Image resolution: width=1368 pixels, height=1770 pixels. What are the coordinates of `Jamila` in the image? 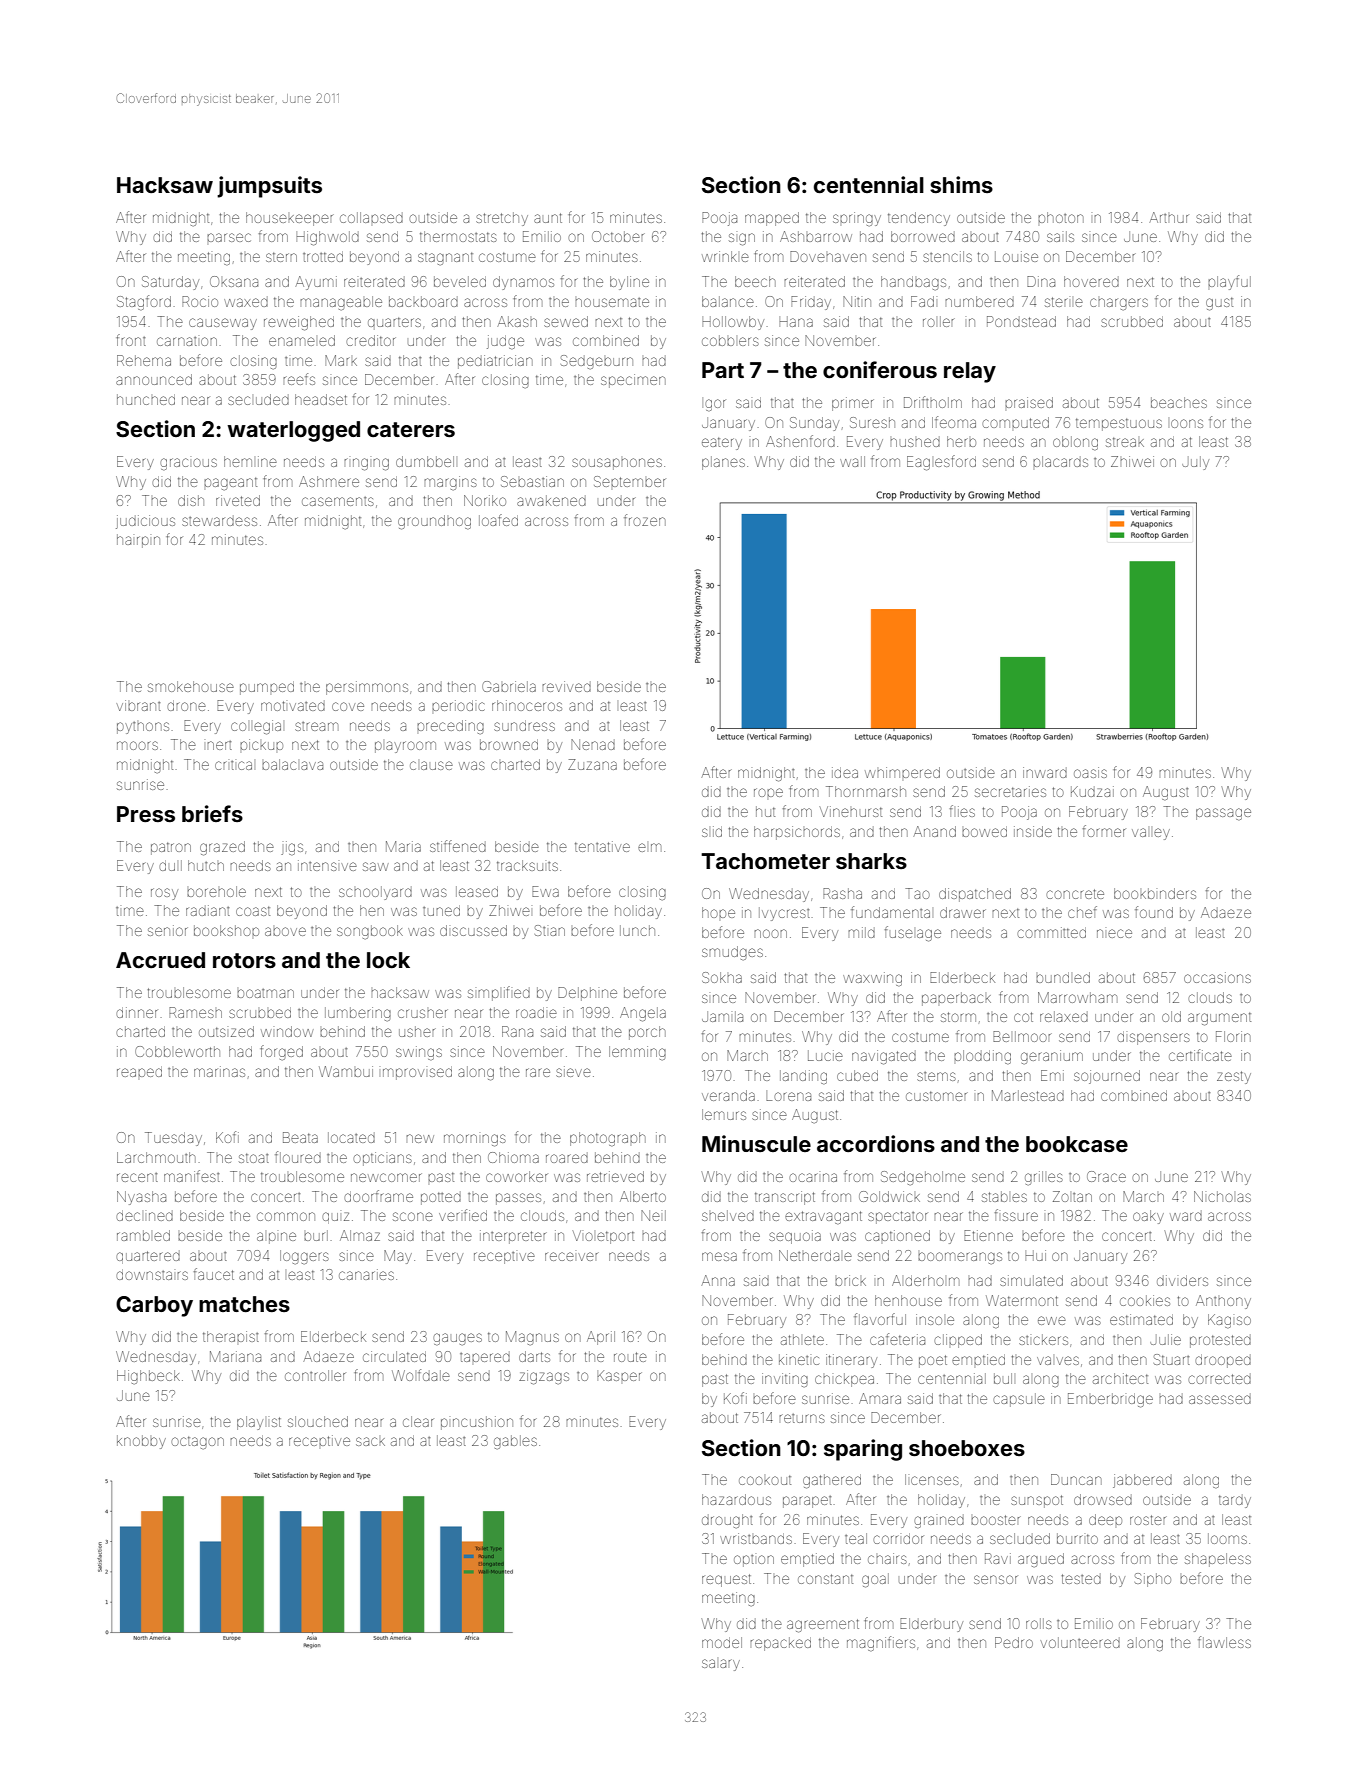 It's located at (722, 1016).
